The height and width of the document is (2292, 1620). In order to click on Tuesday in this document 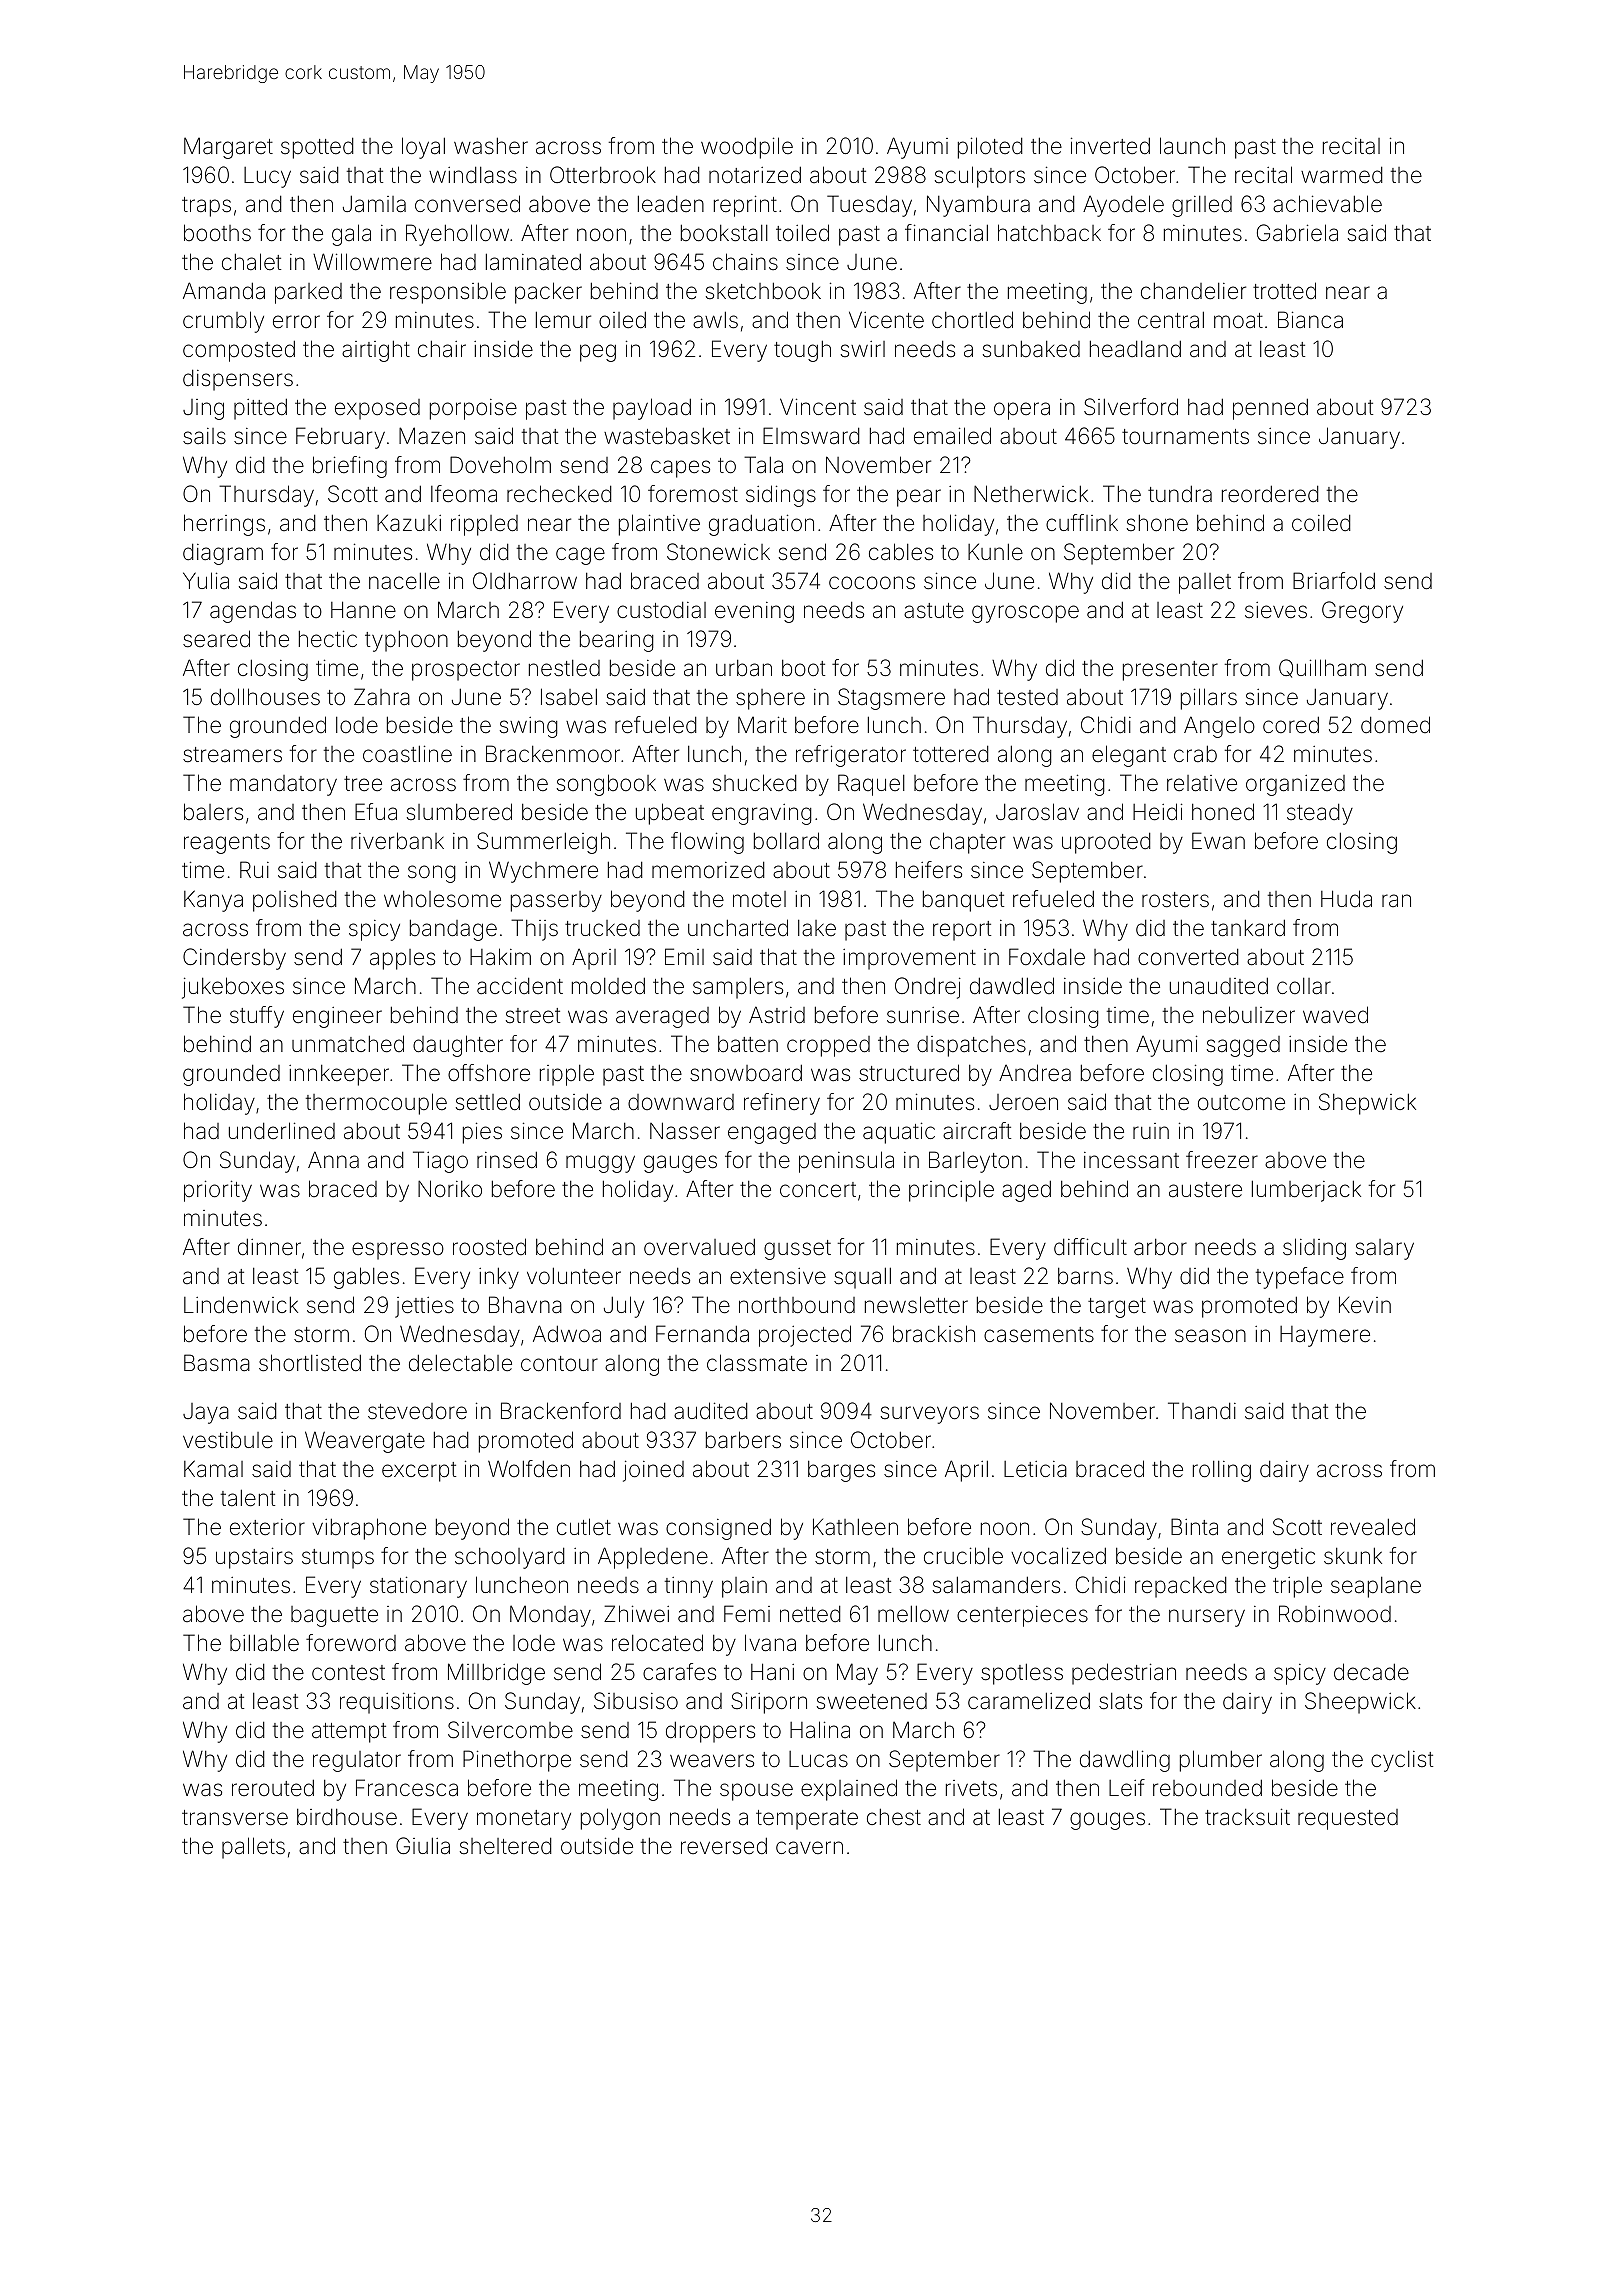, I will do `click(869, 206)`.
